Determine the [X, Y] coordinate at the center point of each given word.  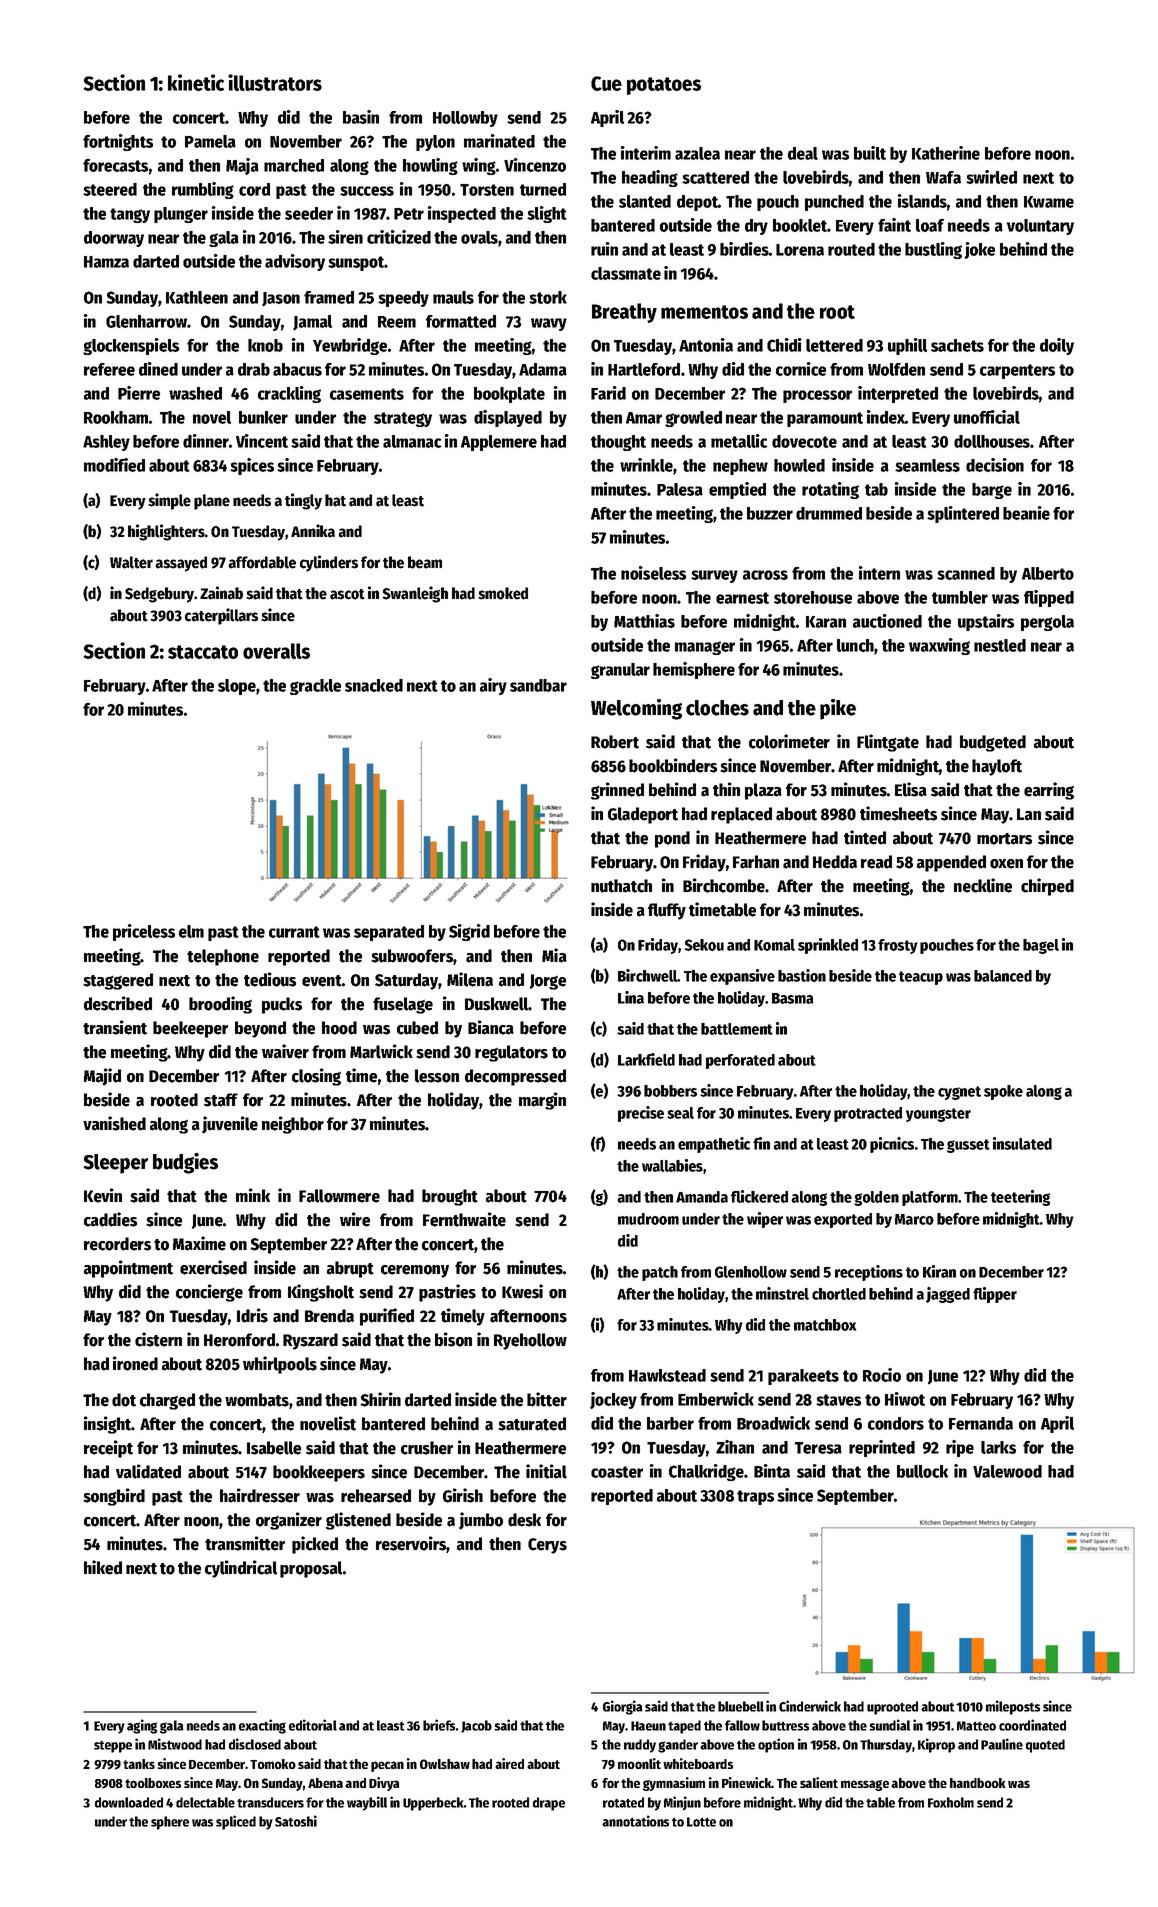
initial [546, 1471]
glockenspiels [131, 346]
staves [838, 1400]
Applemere [499, 443]
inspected [462, 214]
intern [879, 573]
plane [212, 502]
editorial [313, 1725]
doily [1057, 346]
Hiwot [905, 1399]
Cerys [547, 1546]
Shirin [380, 1399]
